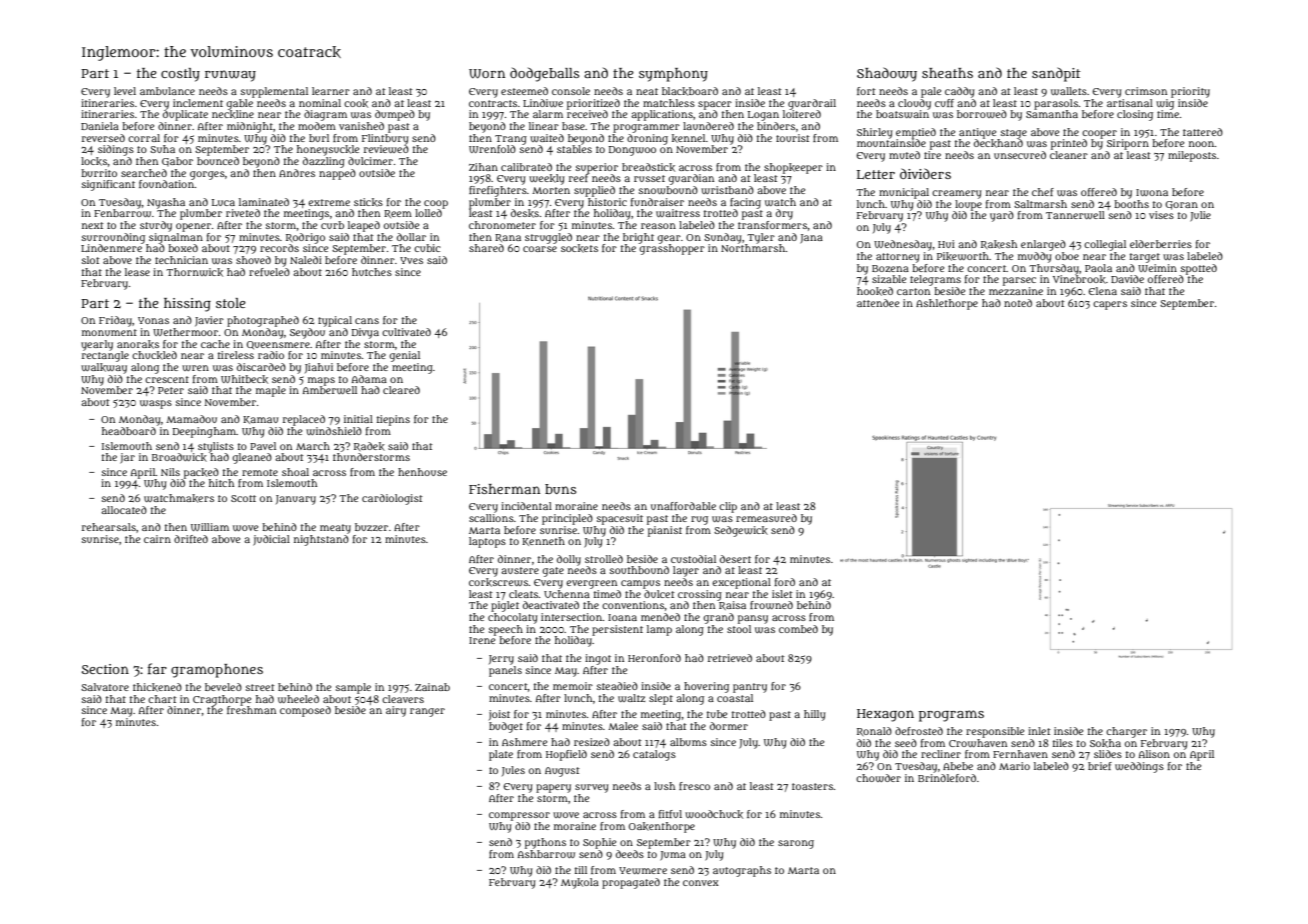 The height and width of the image is (924, 1308). Describe the element at coordinates (1190, 92) in the image. I see `priority` at that location.
